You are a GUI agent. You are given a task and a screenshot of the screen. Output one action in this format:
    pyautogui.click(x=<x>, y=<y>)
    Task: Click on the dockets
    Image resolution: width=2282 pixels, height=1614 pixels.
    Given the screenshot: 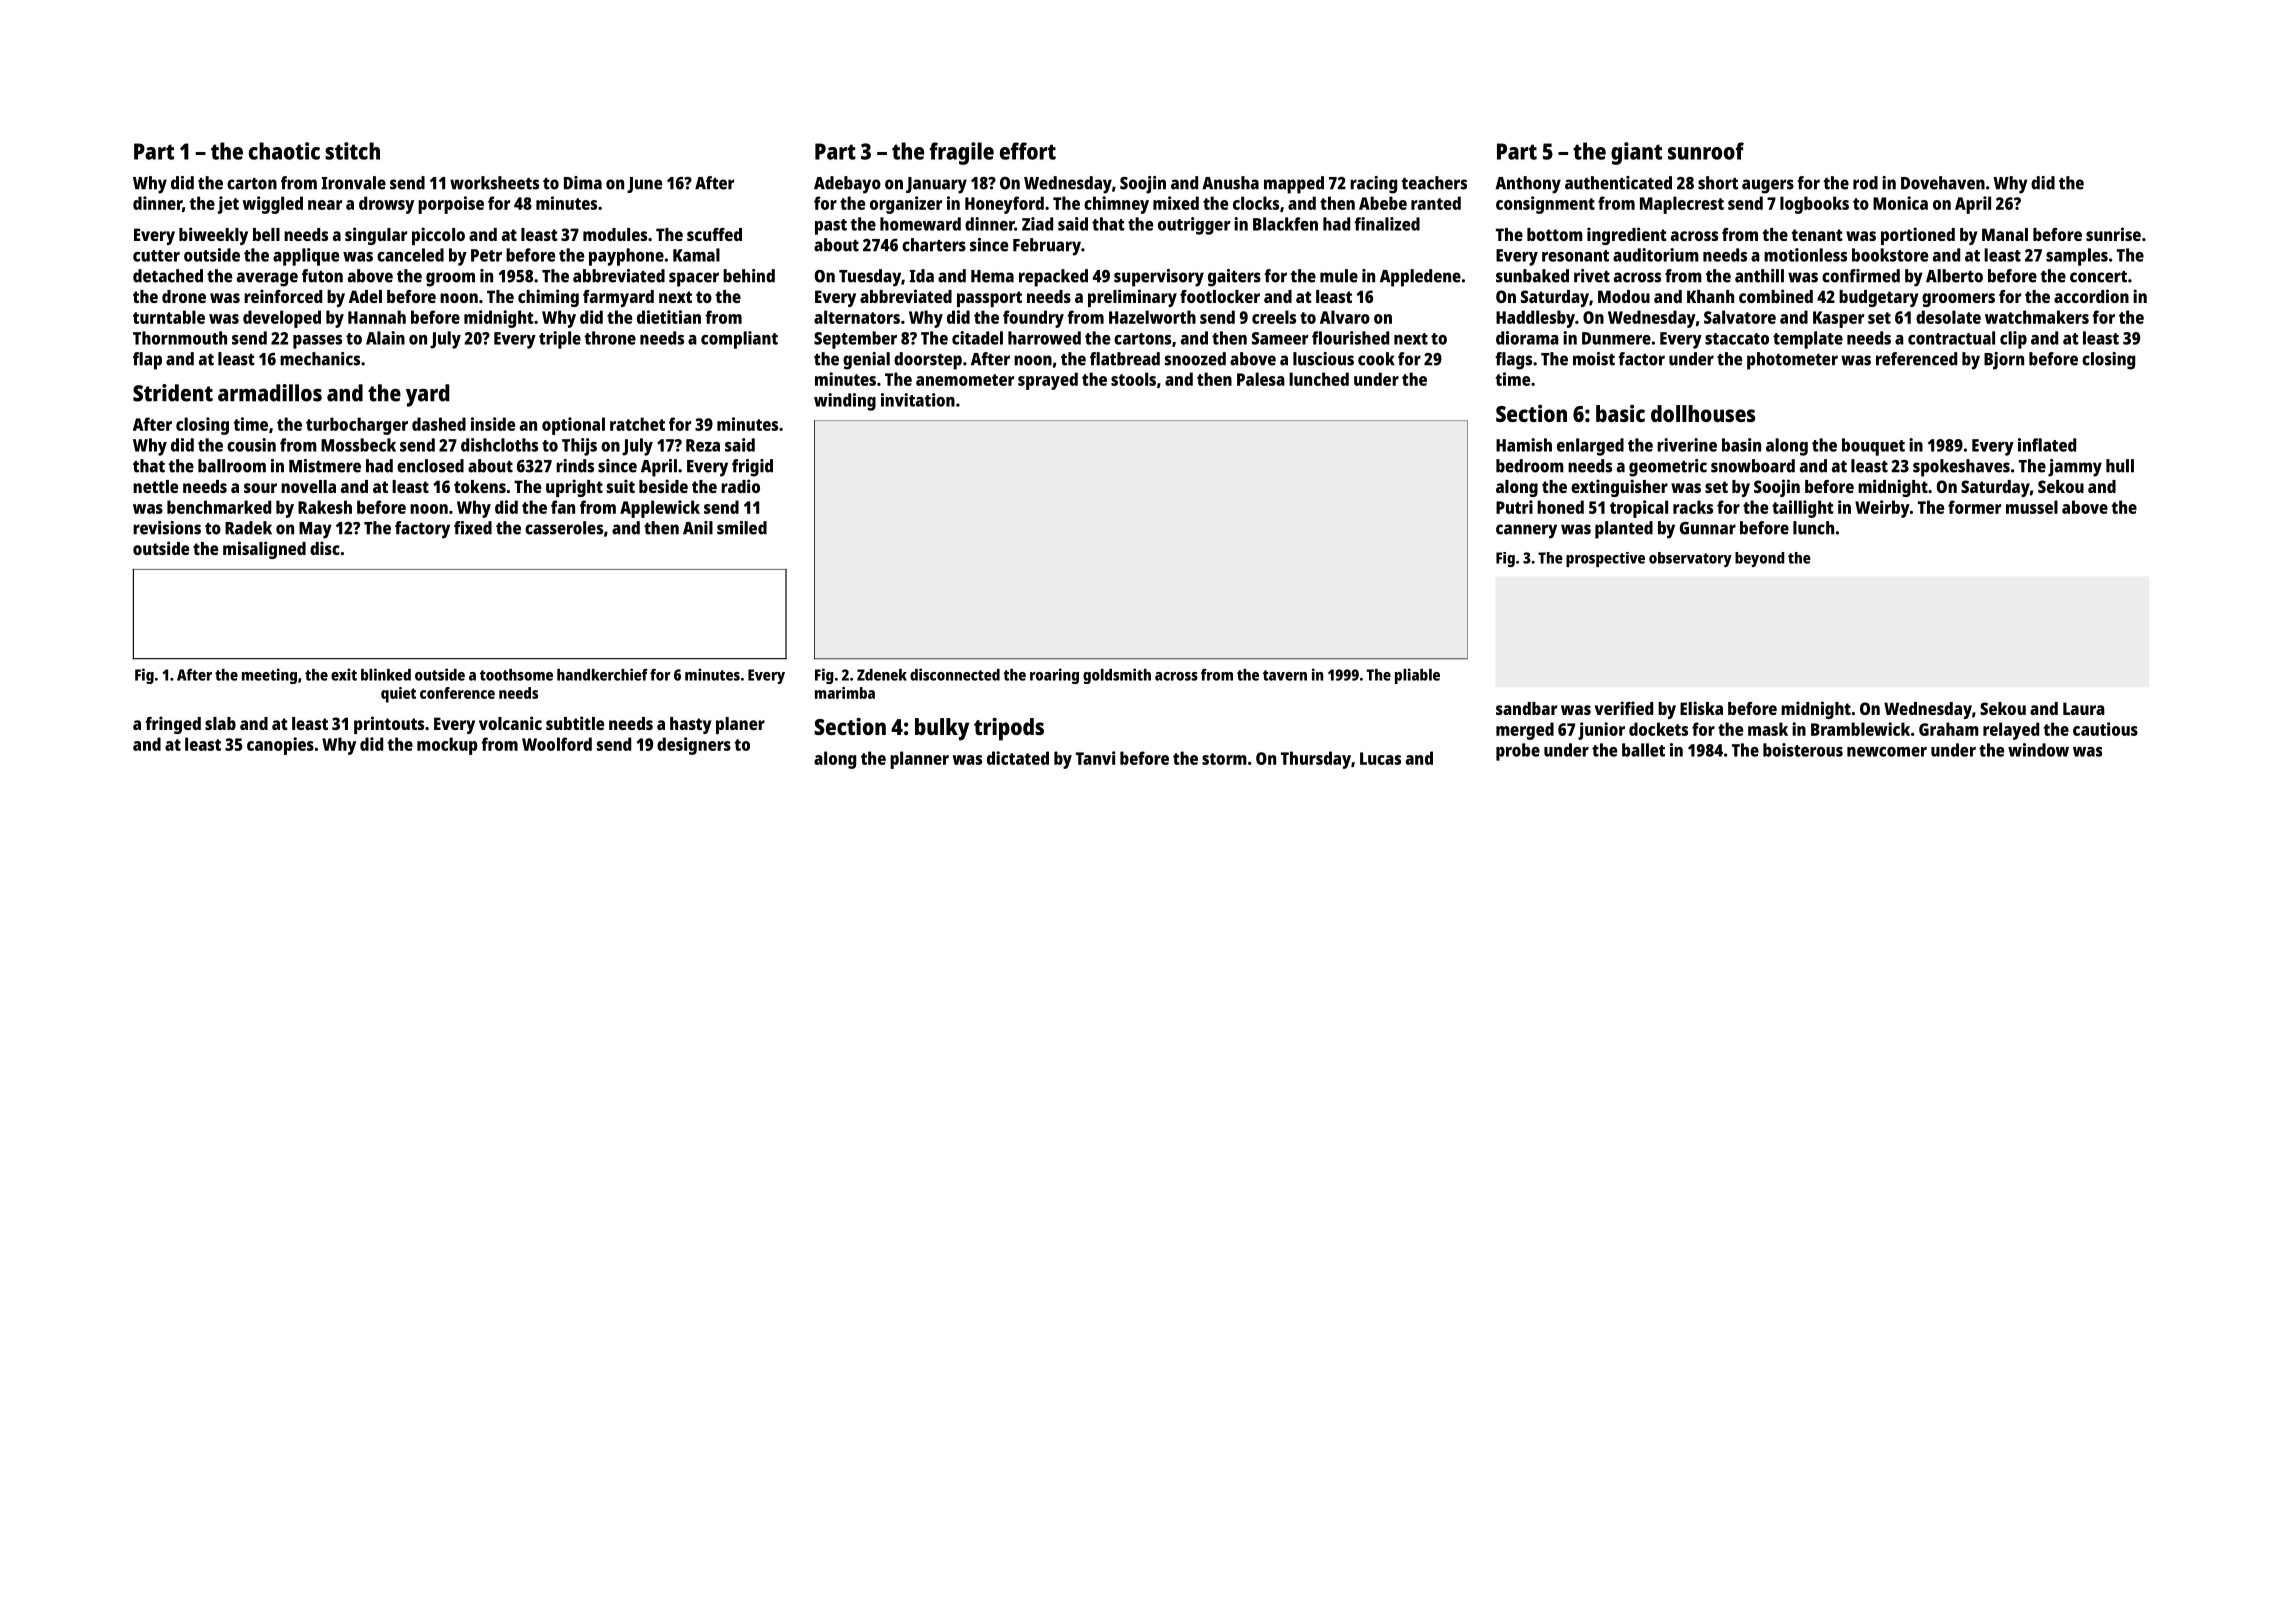 What is the action you would take?
    pyautogui.click(x=1658, y=729)
